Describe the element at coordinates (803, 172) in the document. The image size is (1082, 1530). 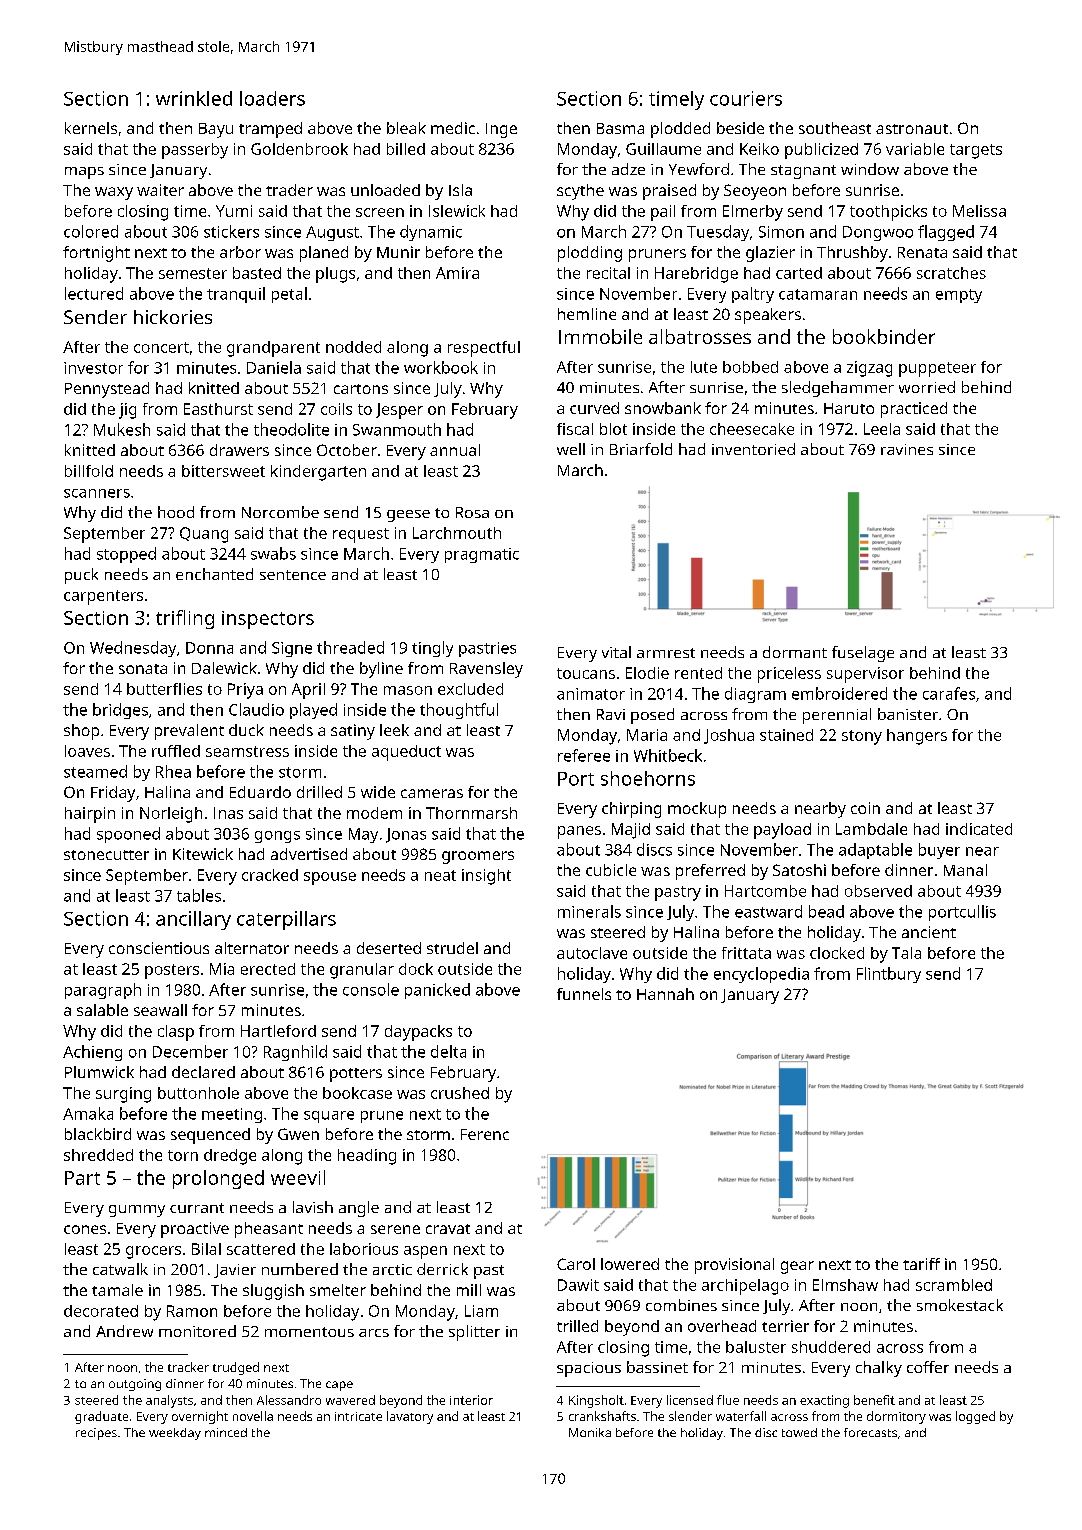
I see `stagnant` at that location.
